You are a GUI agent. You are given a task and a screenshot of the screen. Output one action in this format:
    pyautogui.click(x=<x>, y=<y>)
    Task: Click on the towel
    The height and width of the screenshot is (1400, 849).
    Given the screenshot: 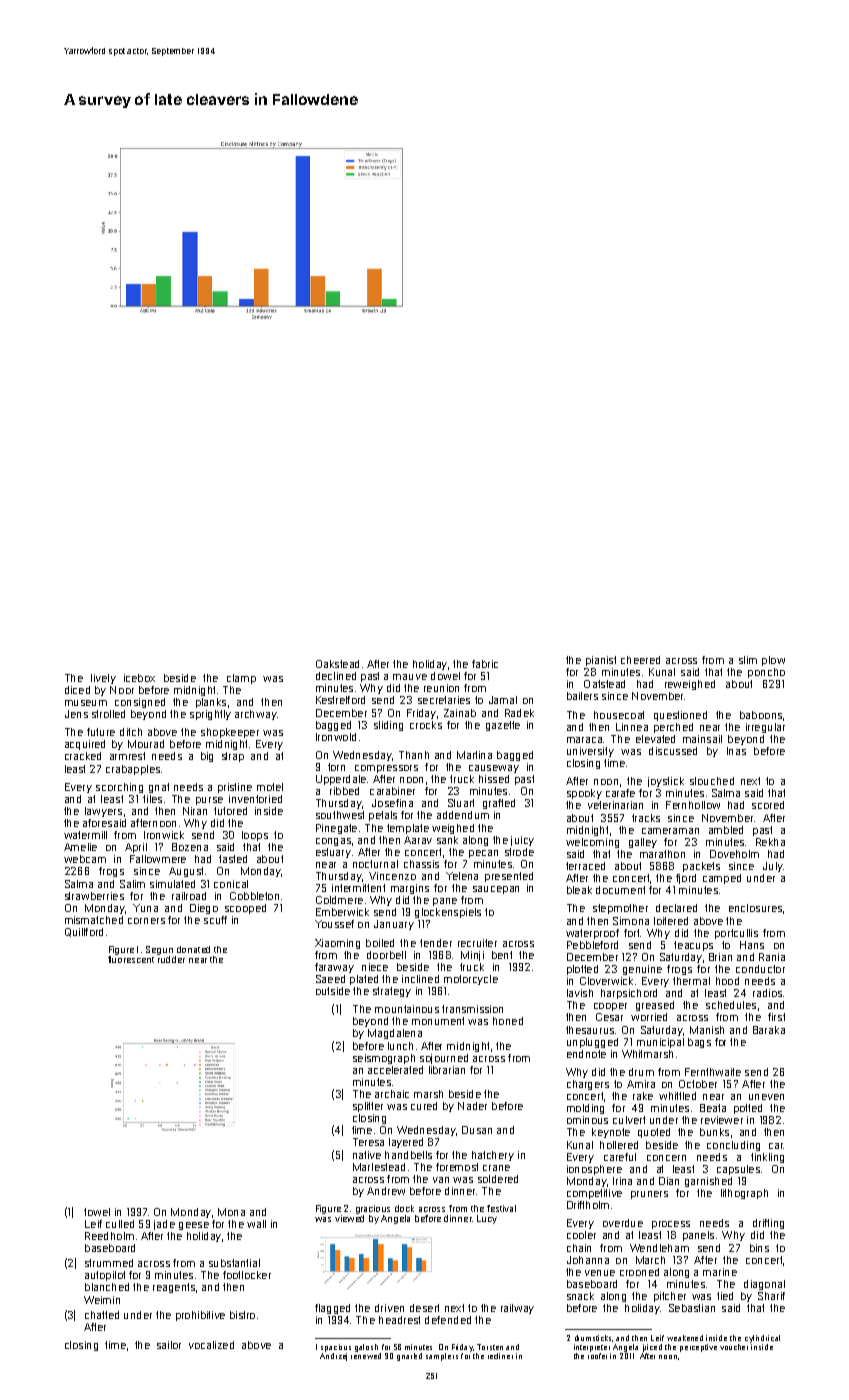 What is the action you would take?
    pyautogui.click(x=97, y=1212)
